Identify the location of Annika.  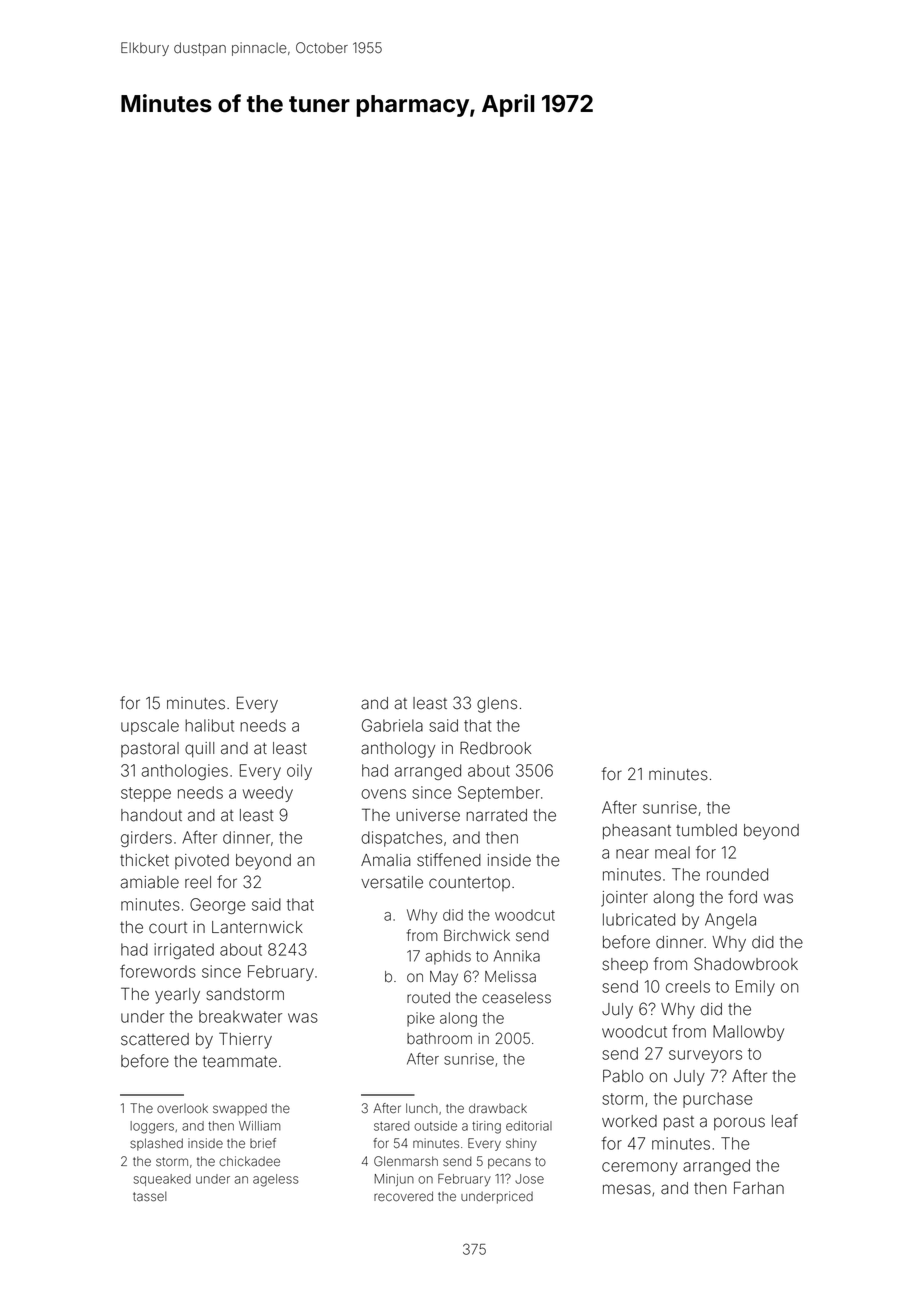
(517, 956).
